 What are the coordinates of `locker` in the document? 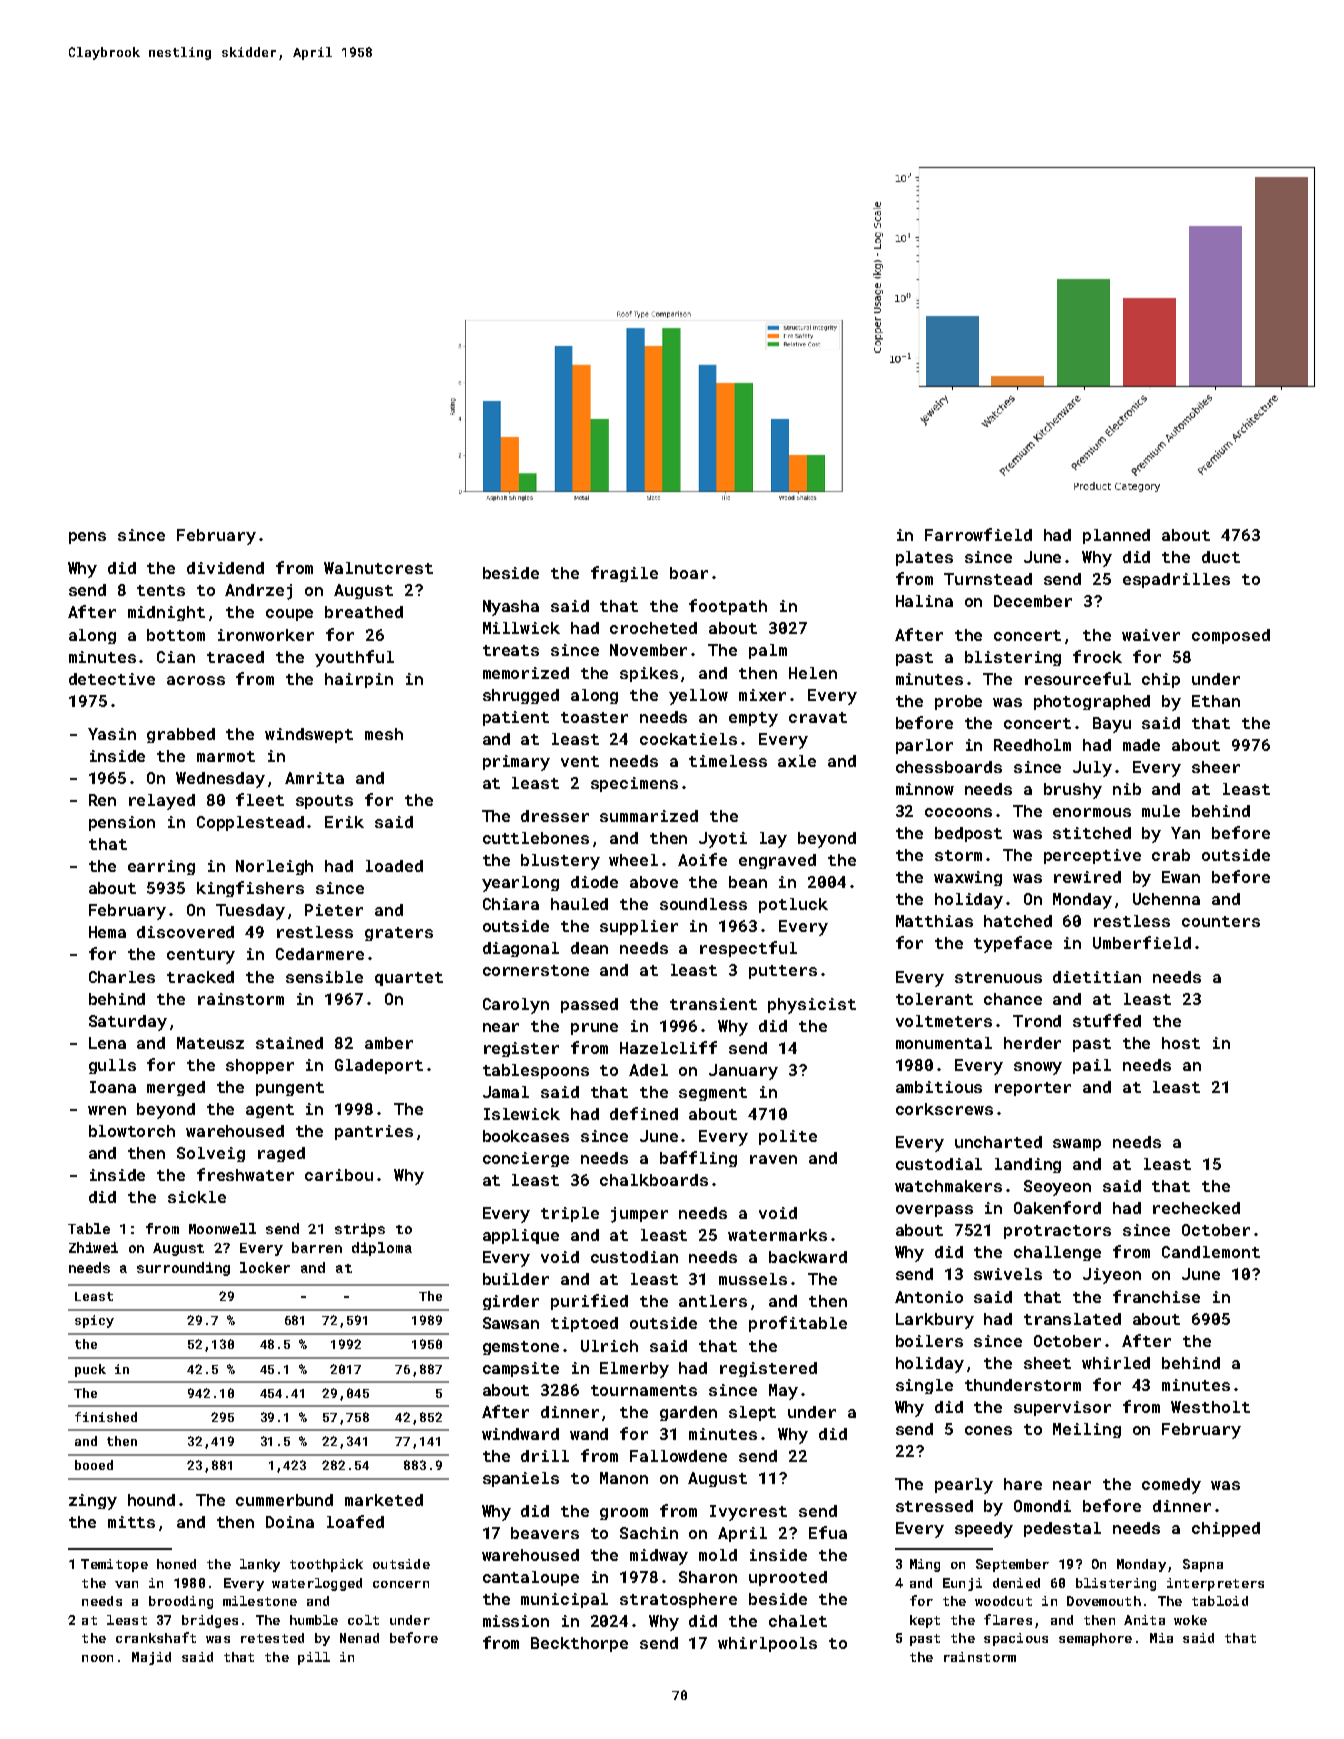 It's located at (265, 1267).
